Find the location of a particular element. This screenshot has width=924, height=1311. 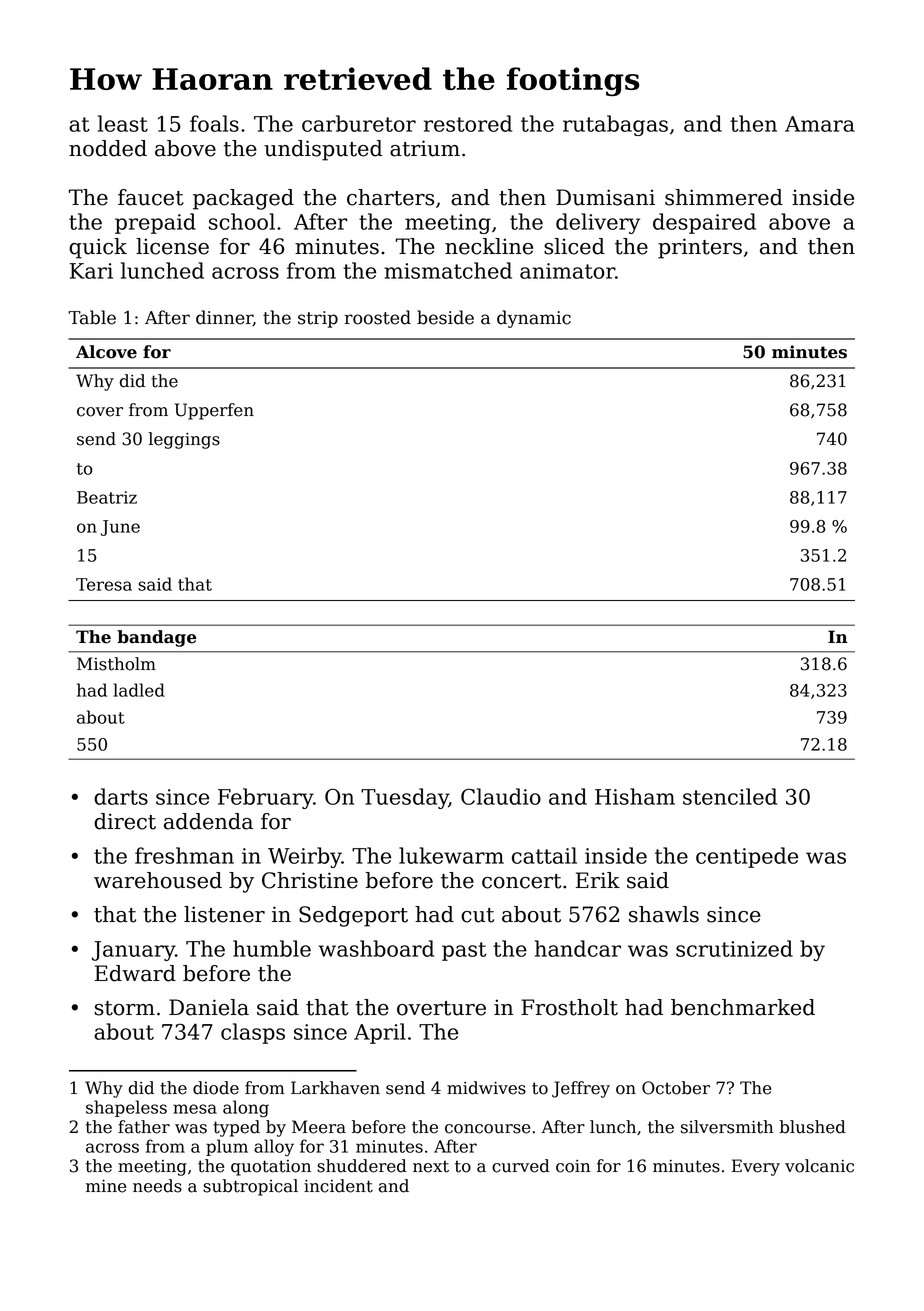

stenciled is located at coordinates (730, 796).
